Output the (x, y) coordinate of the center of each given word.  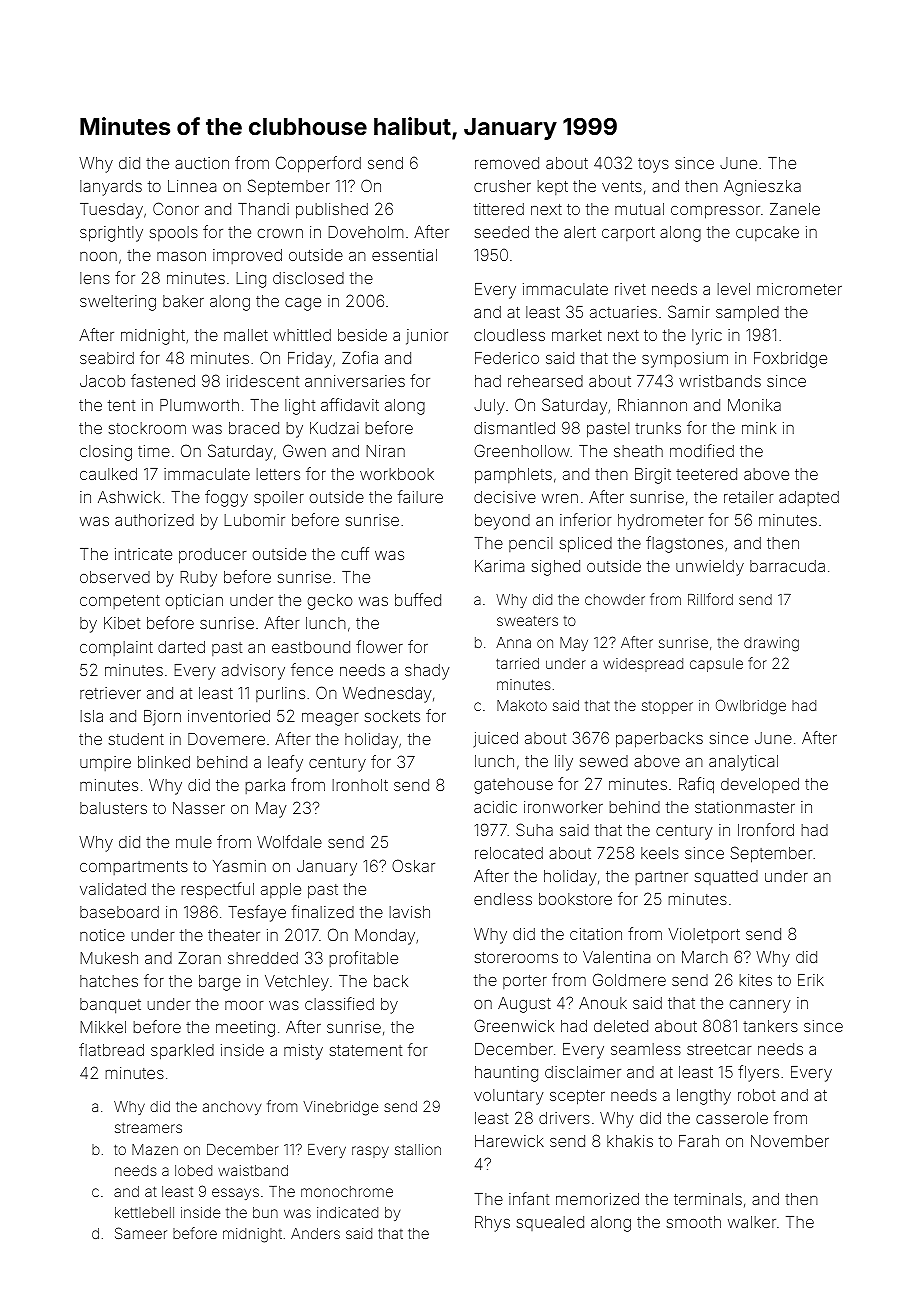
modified (702, 450)
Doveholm (366, 232)
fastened (163, 380)
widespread (643, 665)
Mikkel (103, 1027)
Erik (811, 980)
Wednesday (387, 695)
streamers (148, 1128)
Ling (251, 280)
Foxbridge (790, 360)
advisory (253, 672)
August (524, 1005)
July (489, 407)
